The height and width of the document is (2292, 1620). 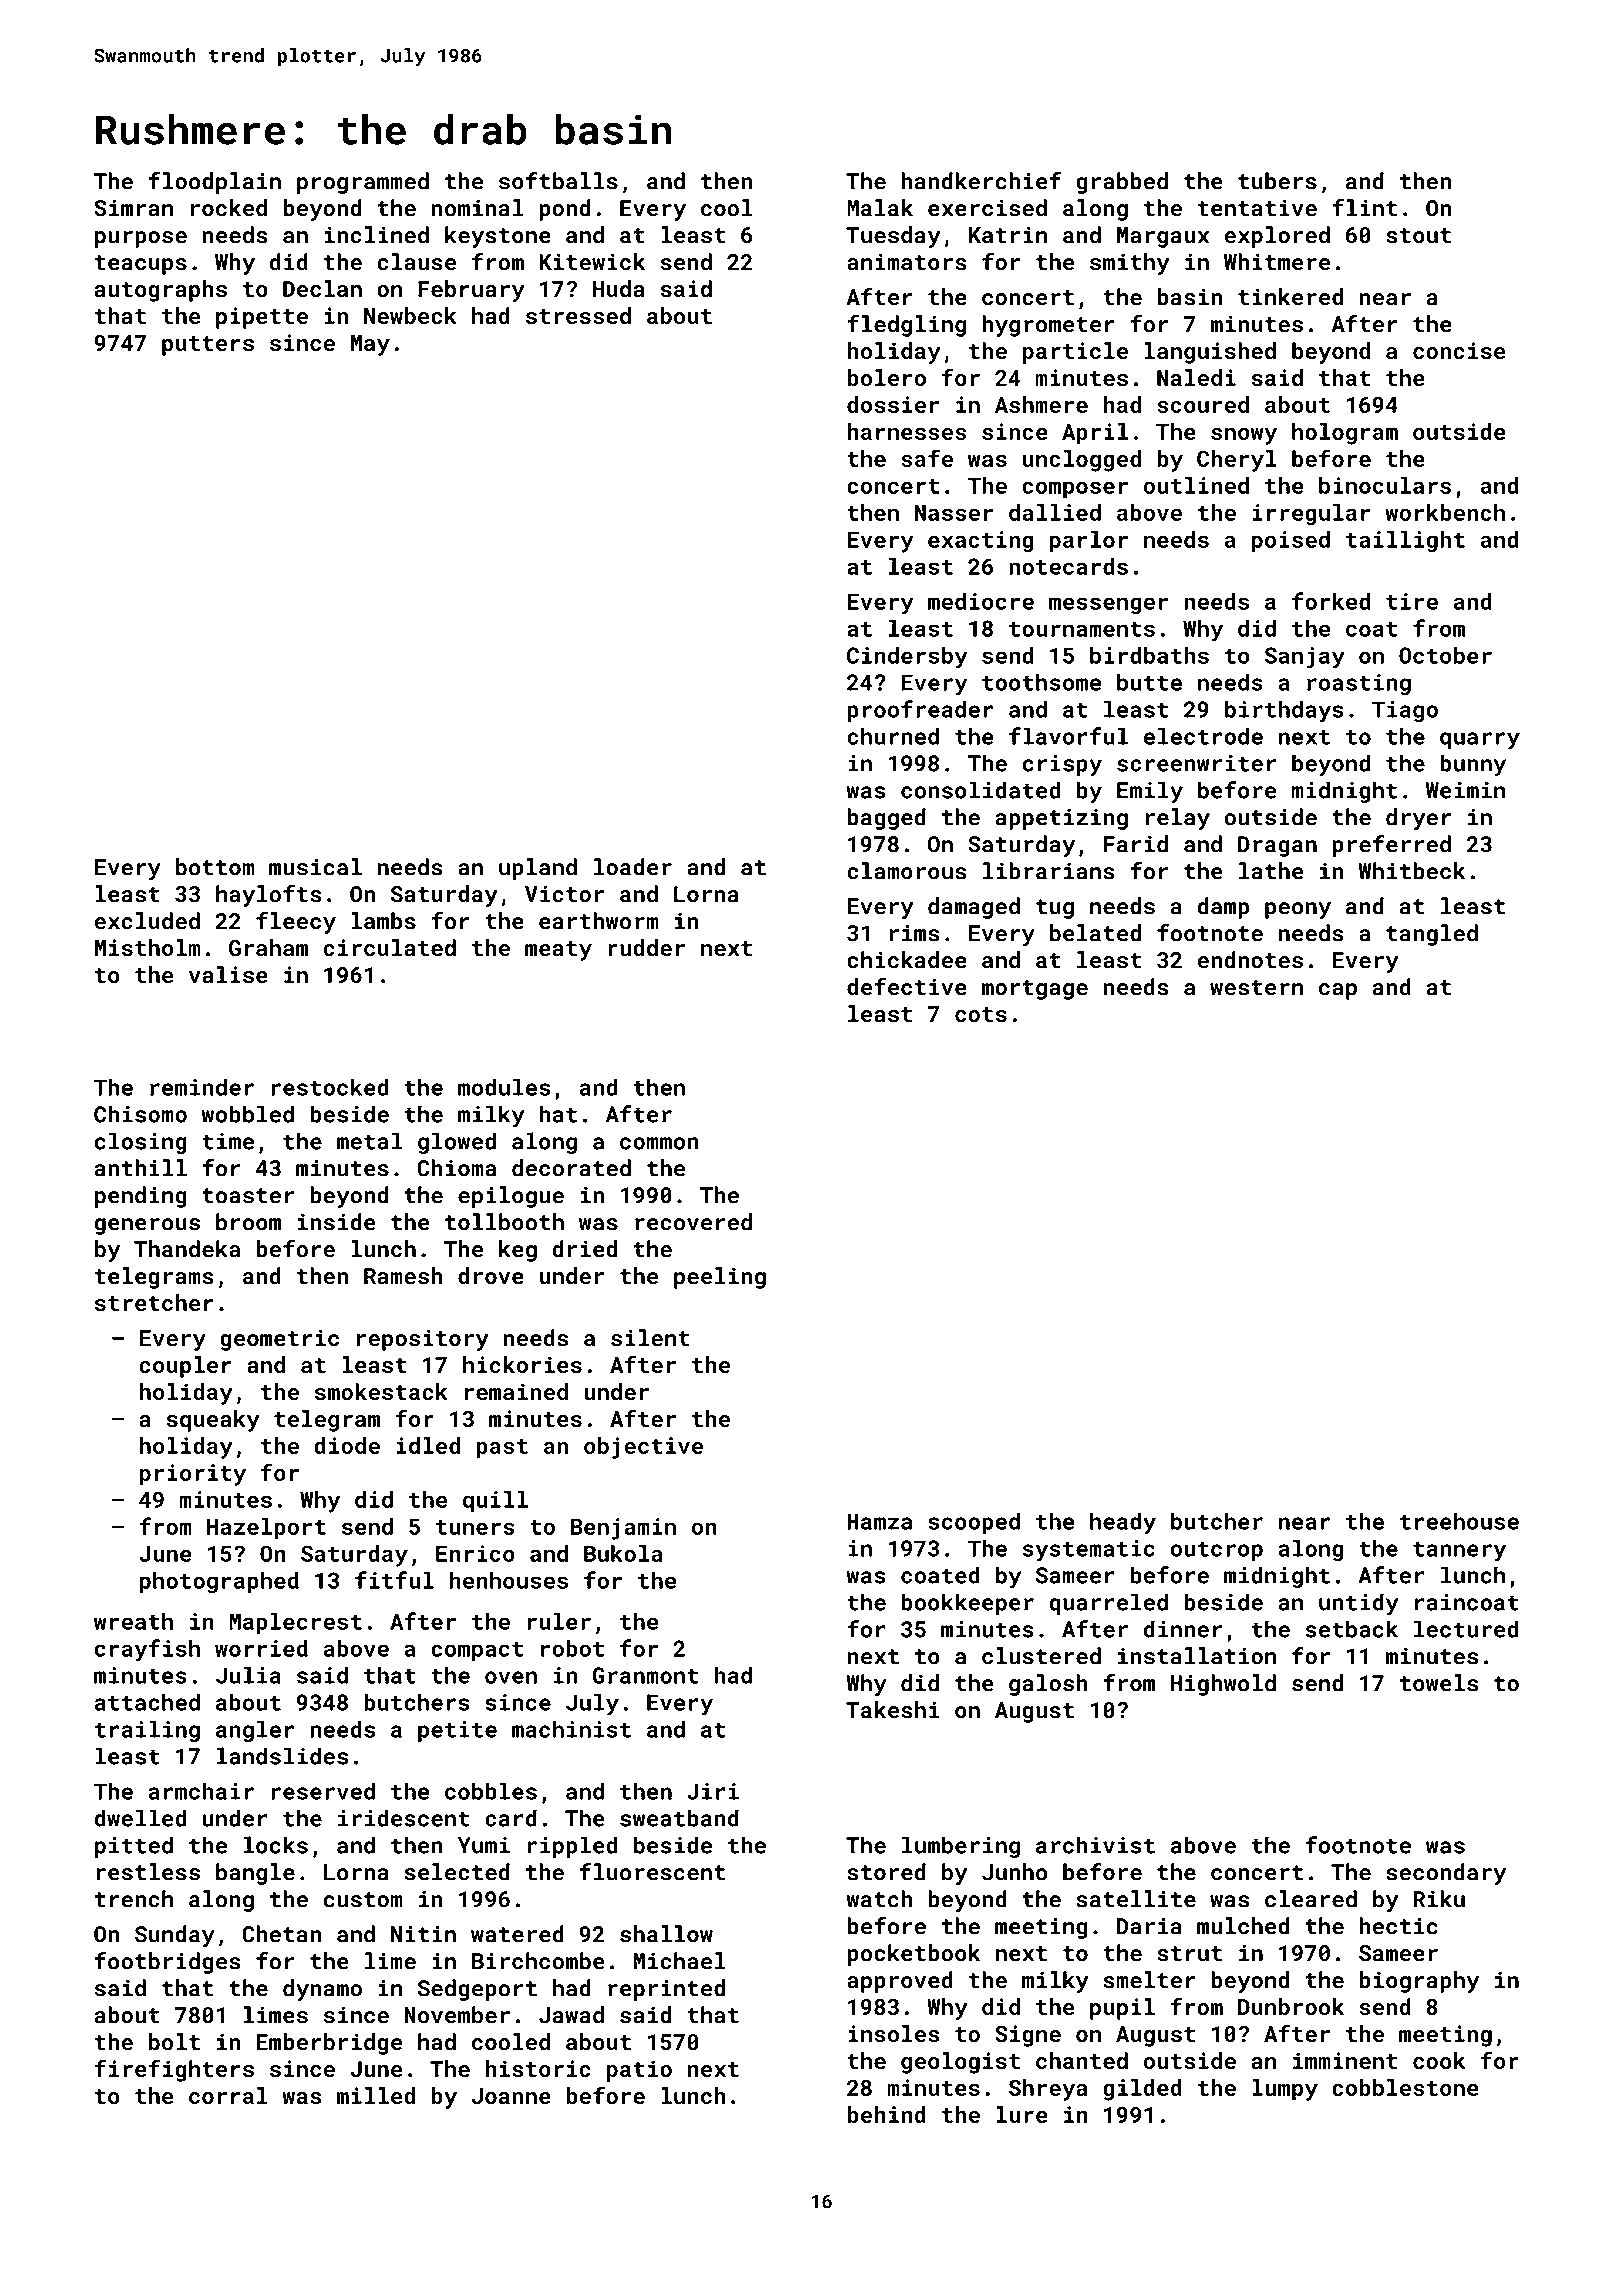 What do you see at coordinates (981, 601) in the document?
I see `mediocre` at bounding box center [981, 601].
